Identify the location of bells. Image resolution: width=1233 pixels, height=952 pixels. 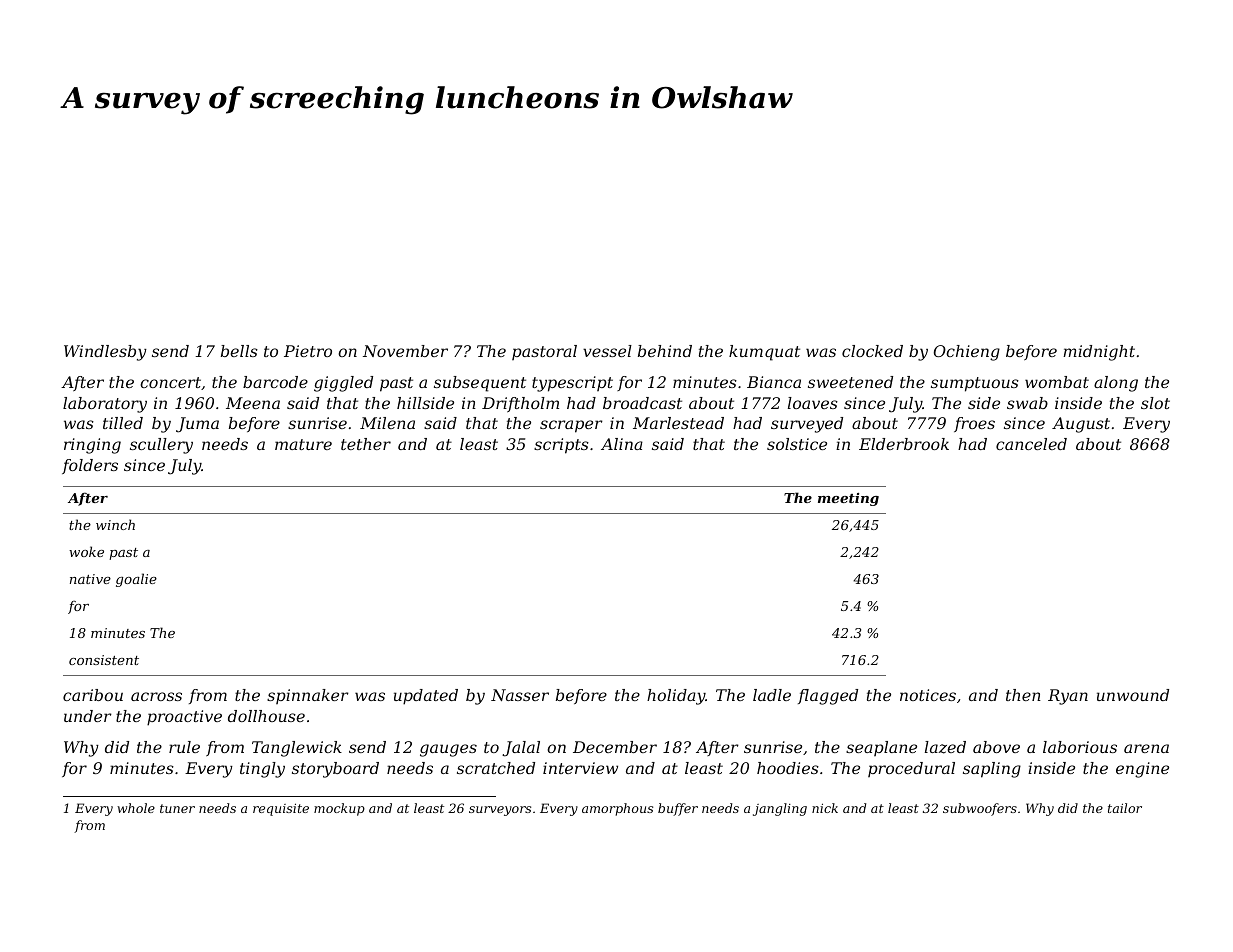
(239, 351).
